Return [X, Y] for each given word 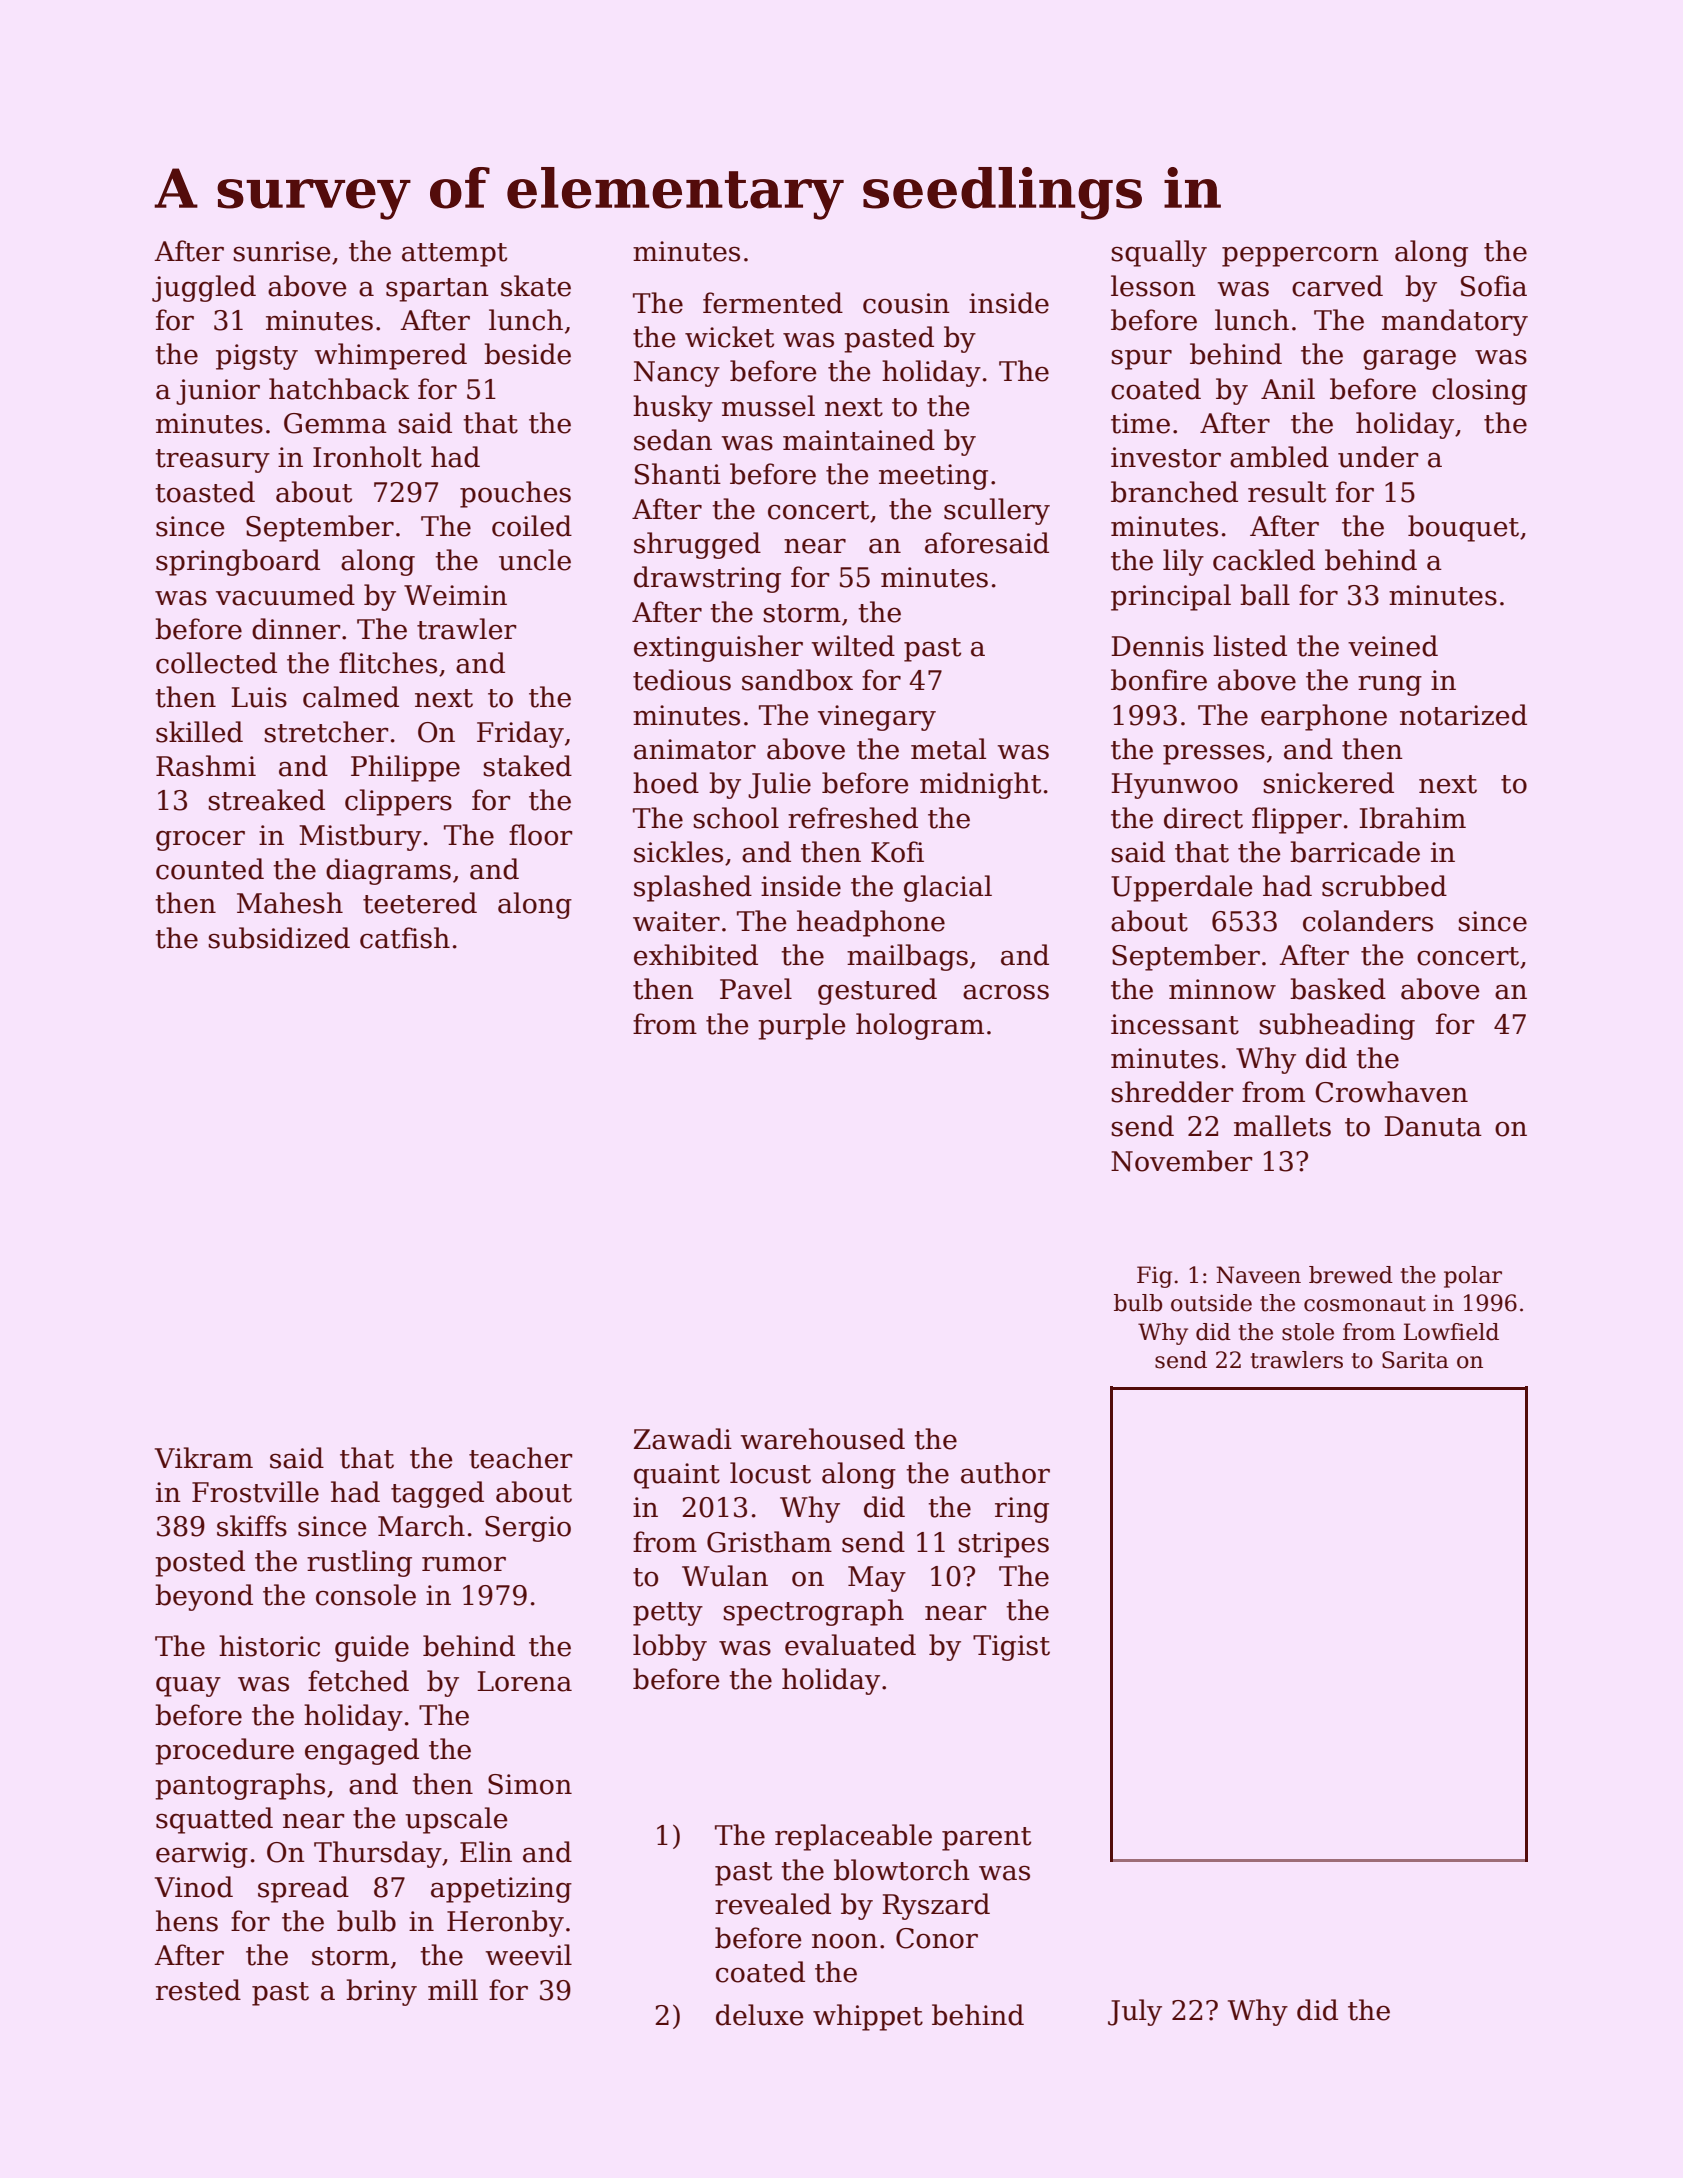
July [1135, 2012]
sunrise [282, 251]
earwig [202, 1855]
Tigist [1011, 1648]
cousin [906, 303]
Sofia [1494, 286]
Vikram [204, 1458]
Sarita [1415, 1360]
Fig [1154, 1277]
